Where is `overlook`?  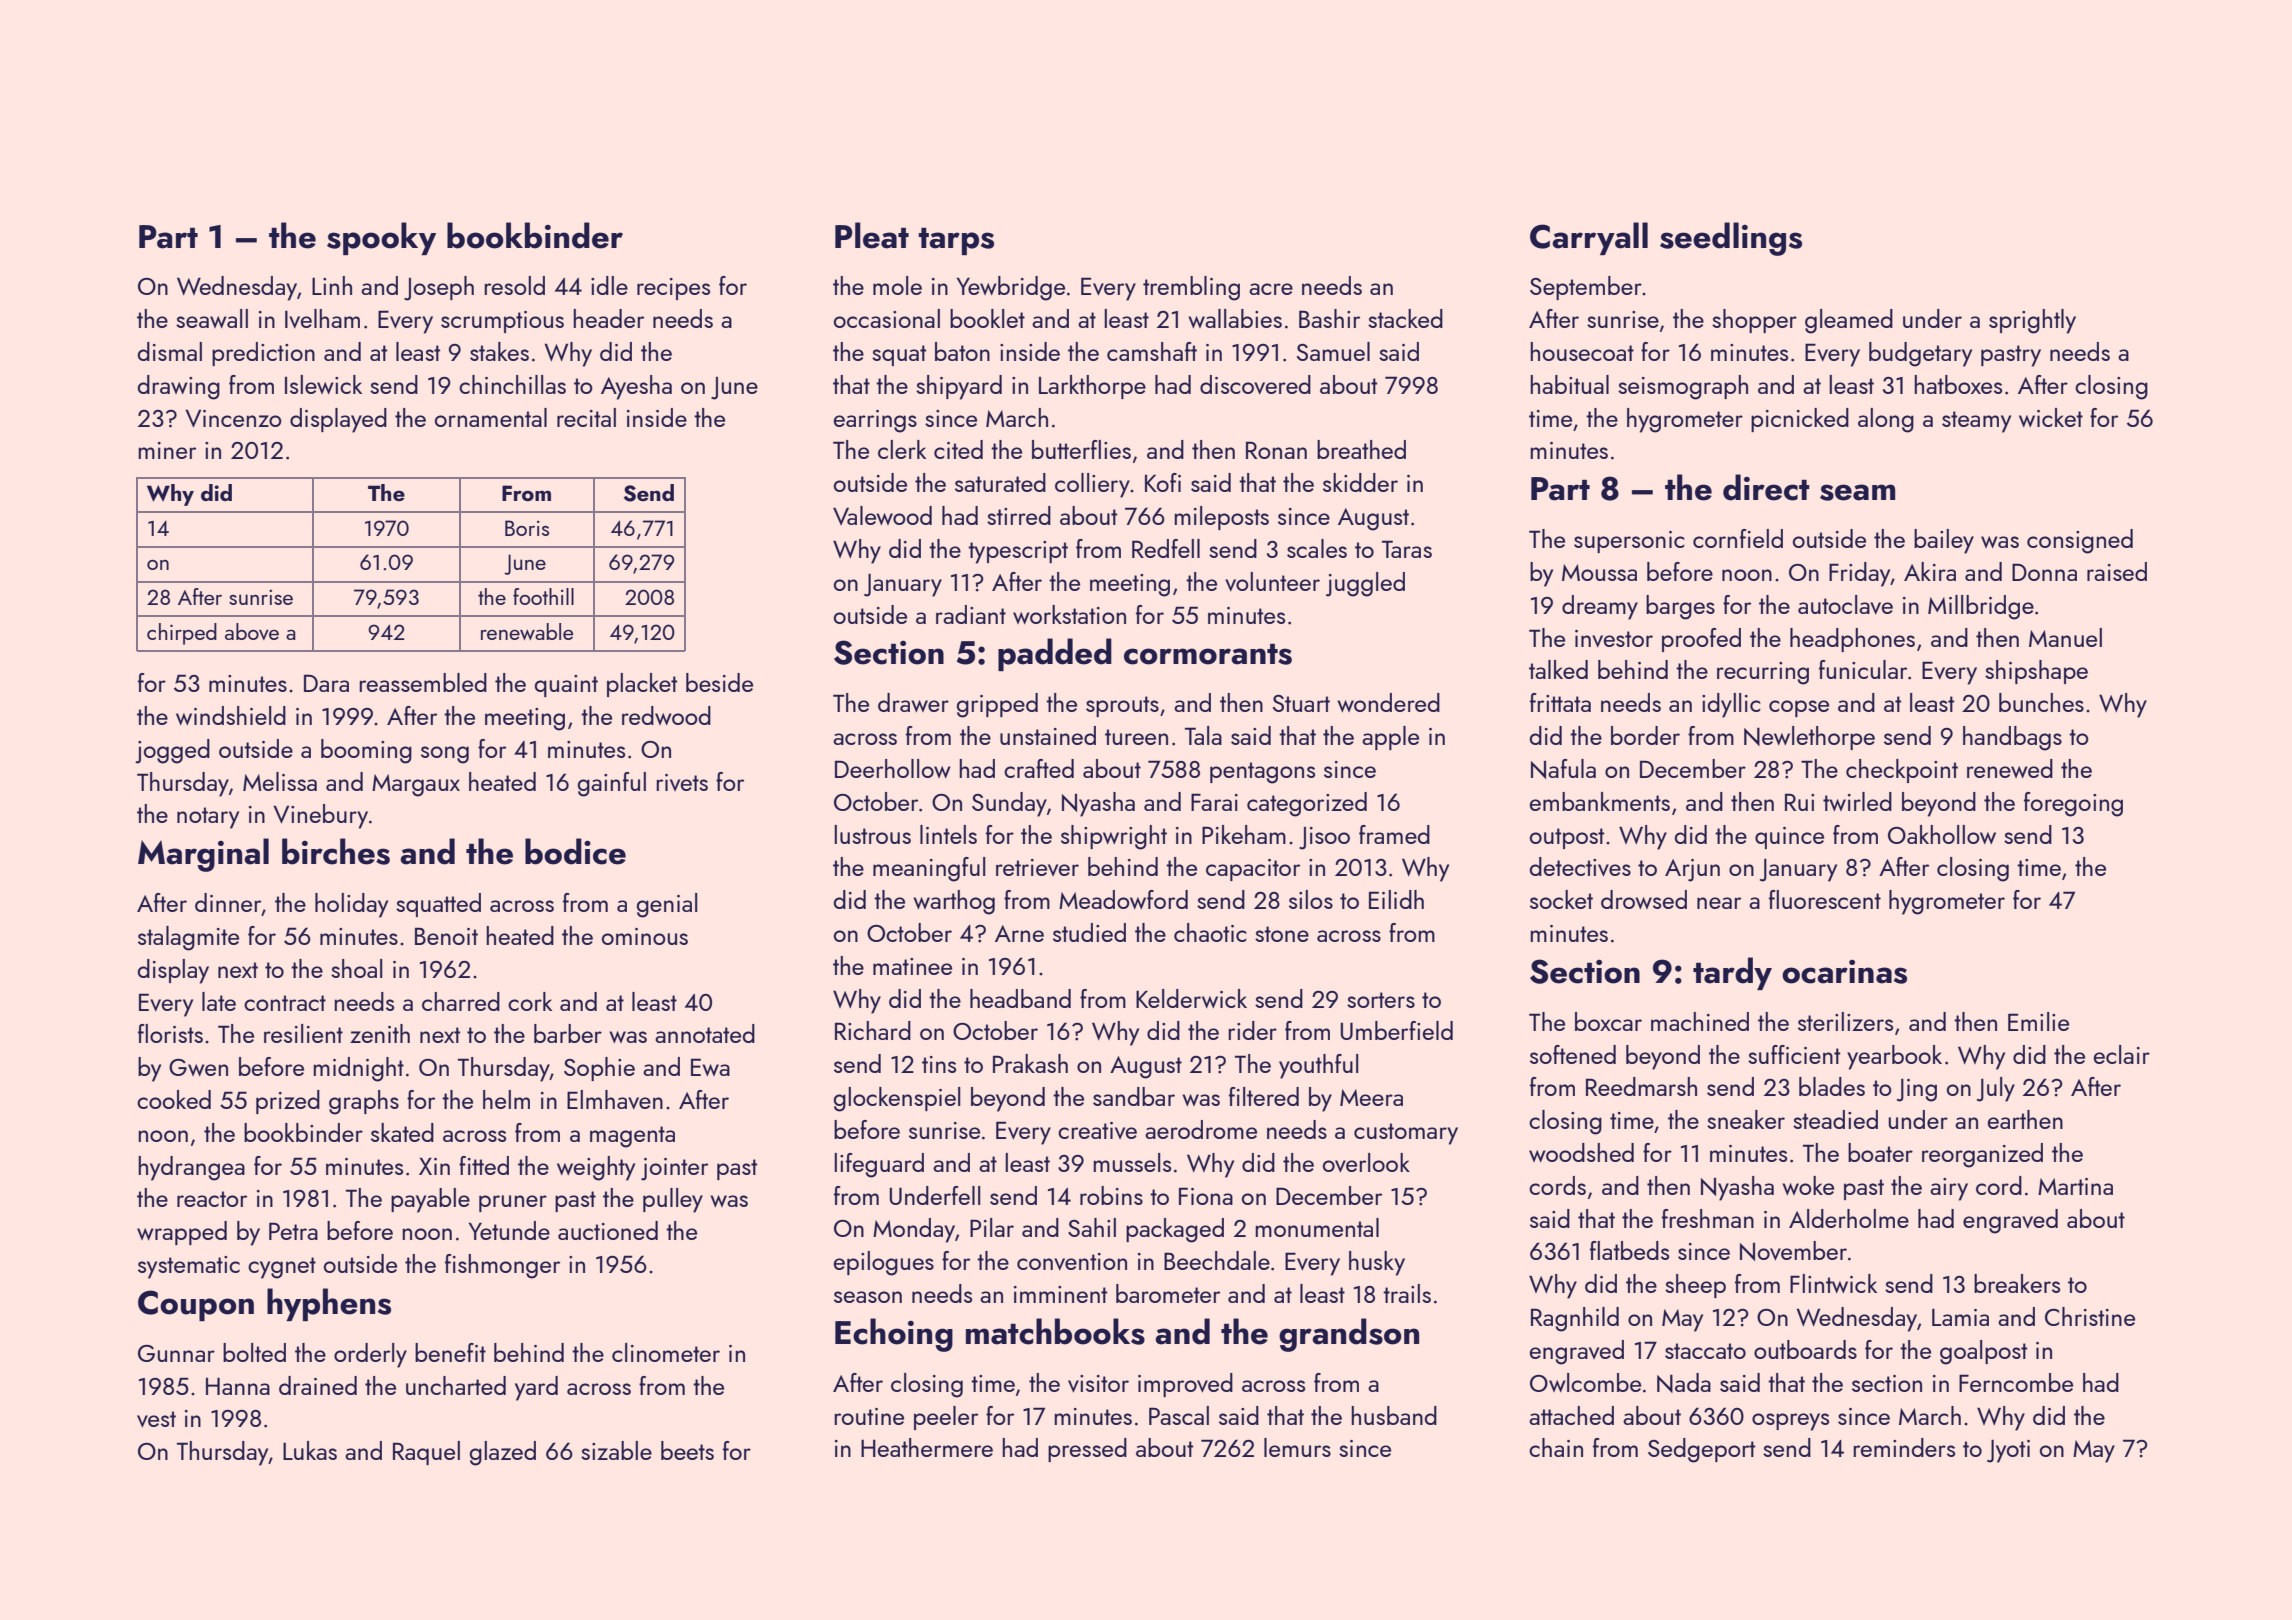 overlook is located at coordinates (1366, 1162).
